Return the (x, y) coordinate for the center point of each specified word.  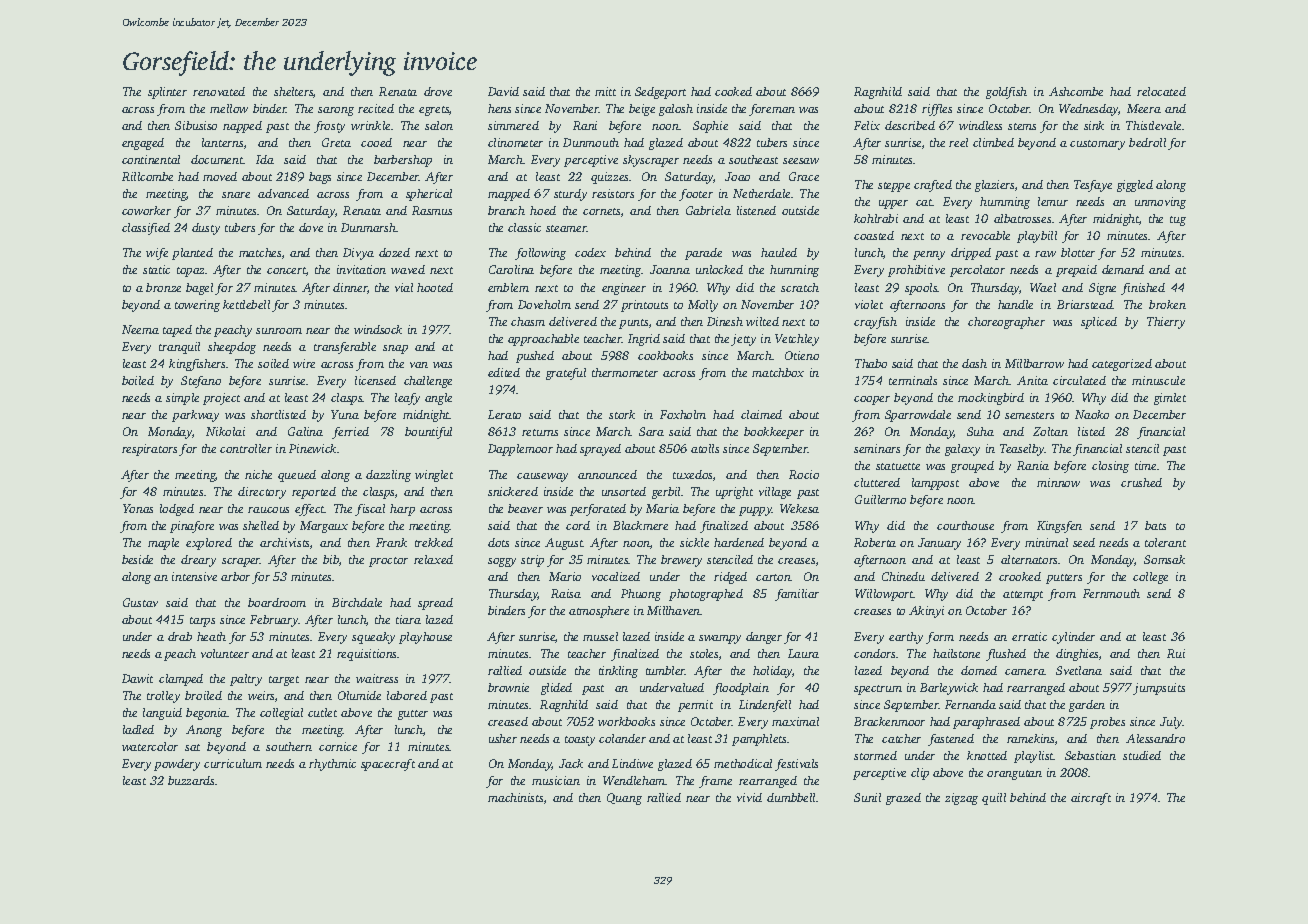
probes (1107, 723)
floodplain (741, 689)
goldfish (1006, 93)
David (503, 91)
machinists (515, 797)
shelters (293, 91)
